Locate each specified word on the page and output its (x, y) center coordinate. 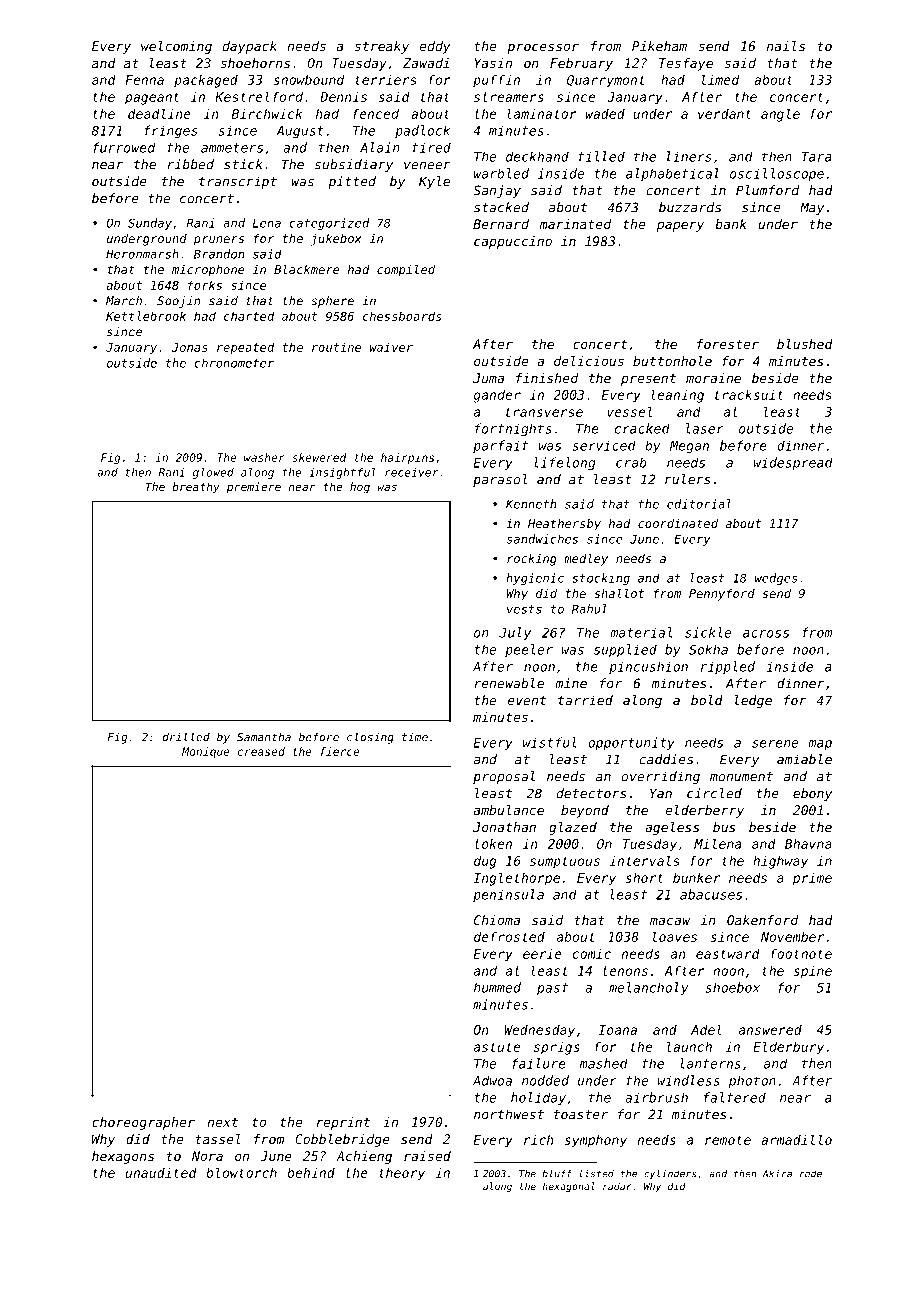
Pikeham (659, 46)
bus (724, 827)
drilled (186, 737)
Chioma (497, 920)
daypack (250, 47)
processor (543, 48)
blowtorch (241, 1172)
